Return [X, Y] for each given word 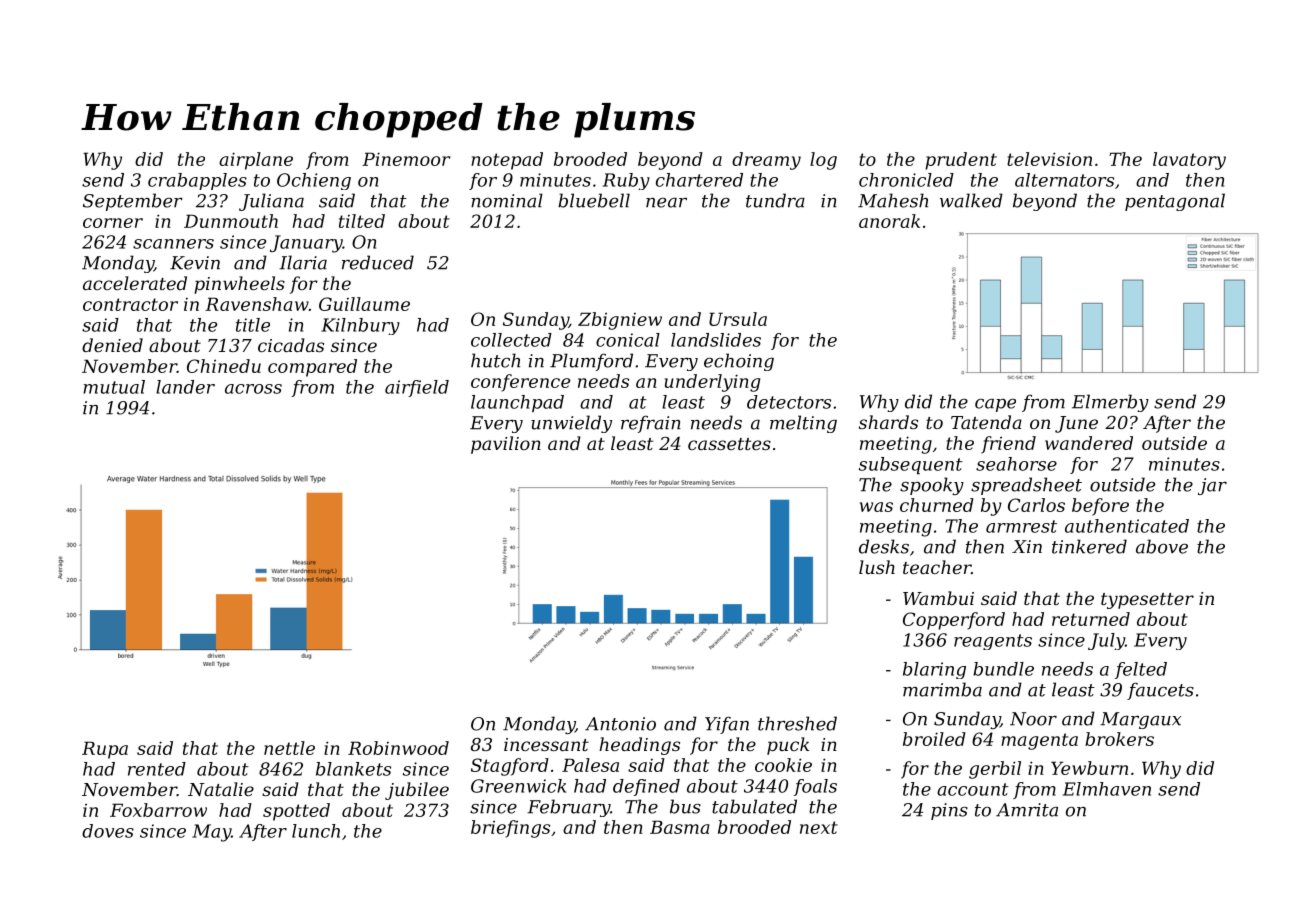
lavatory [1189, 161]
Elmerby [1110, 403]
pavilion [506, 445]
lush [877, 567]
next [819, 827]
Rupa [105, 750]
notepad [507, 161]
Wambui [938, 598]
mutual [114, 387]
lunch [316, 831]
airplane [256, 161]
